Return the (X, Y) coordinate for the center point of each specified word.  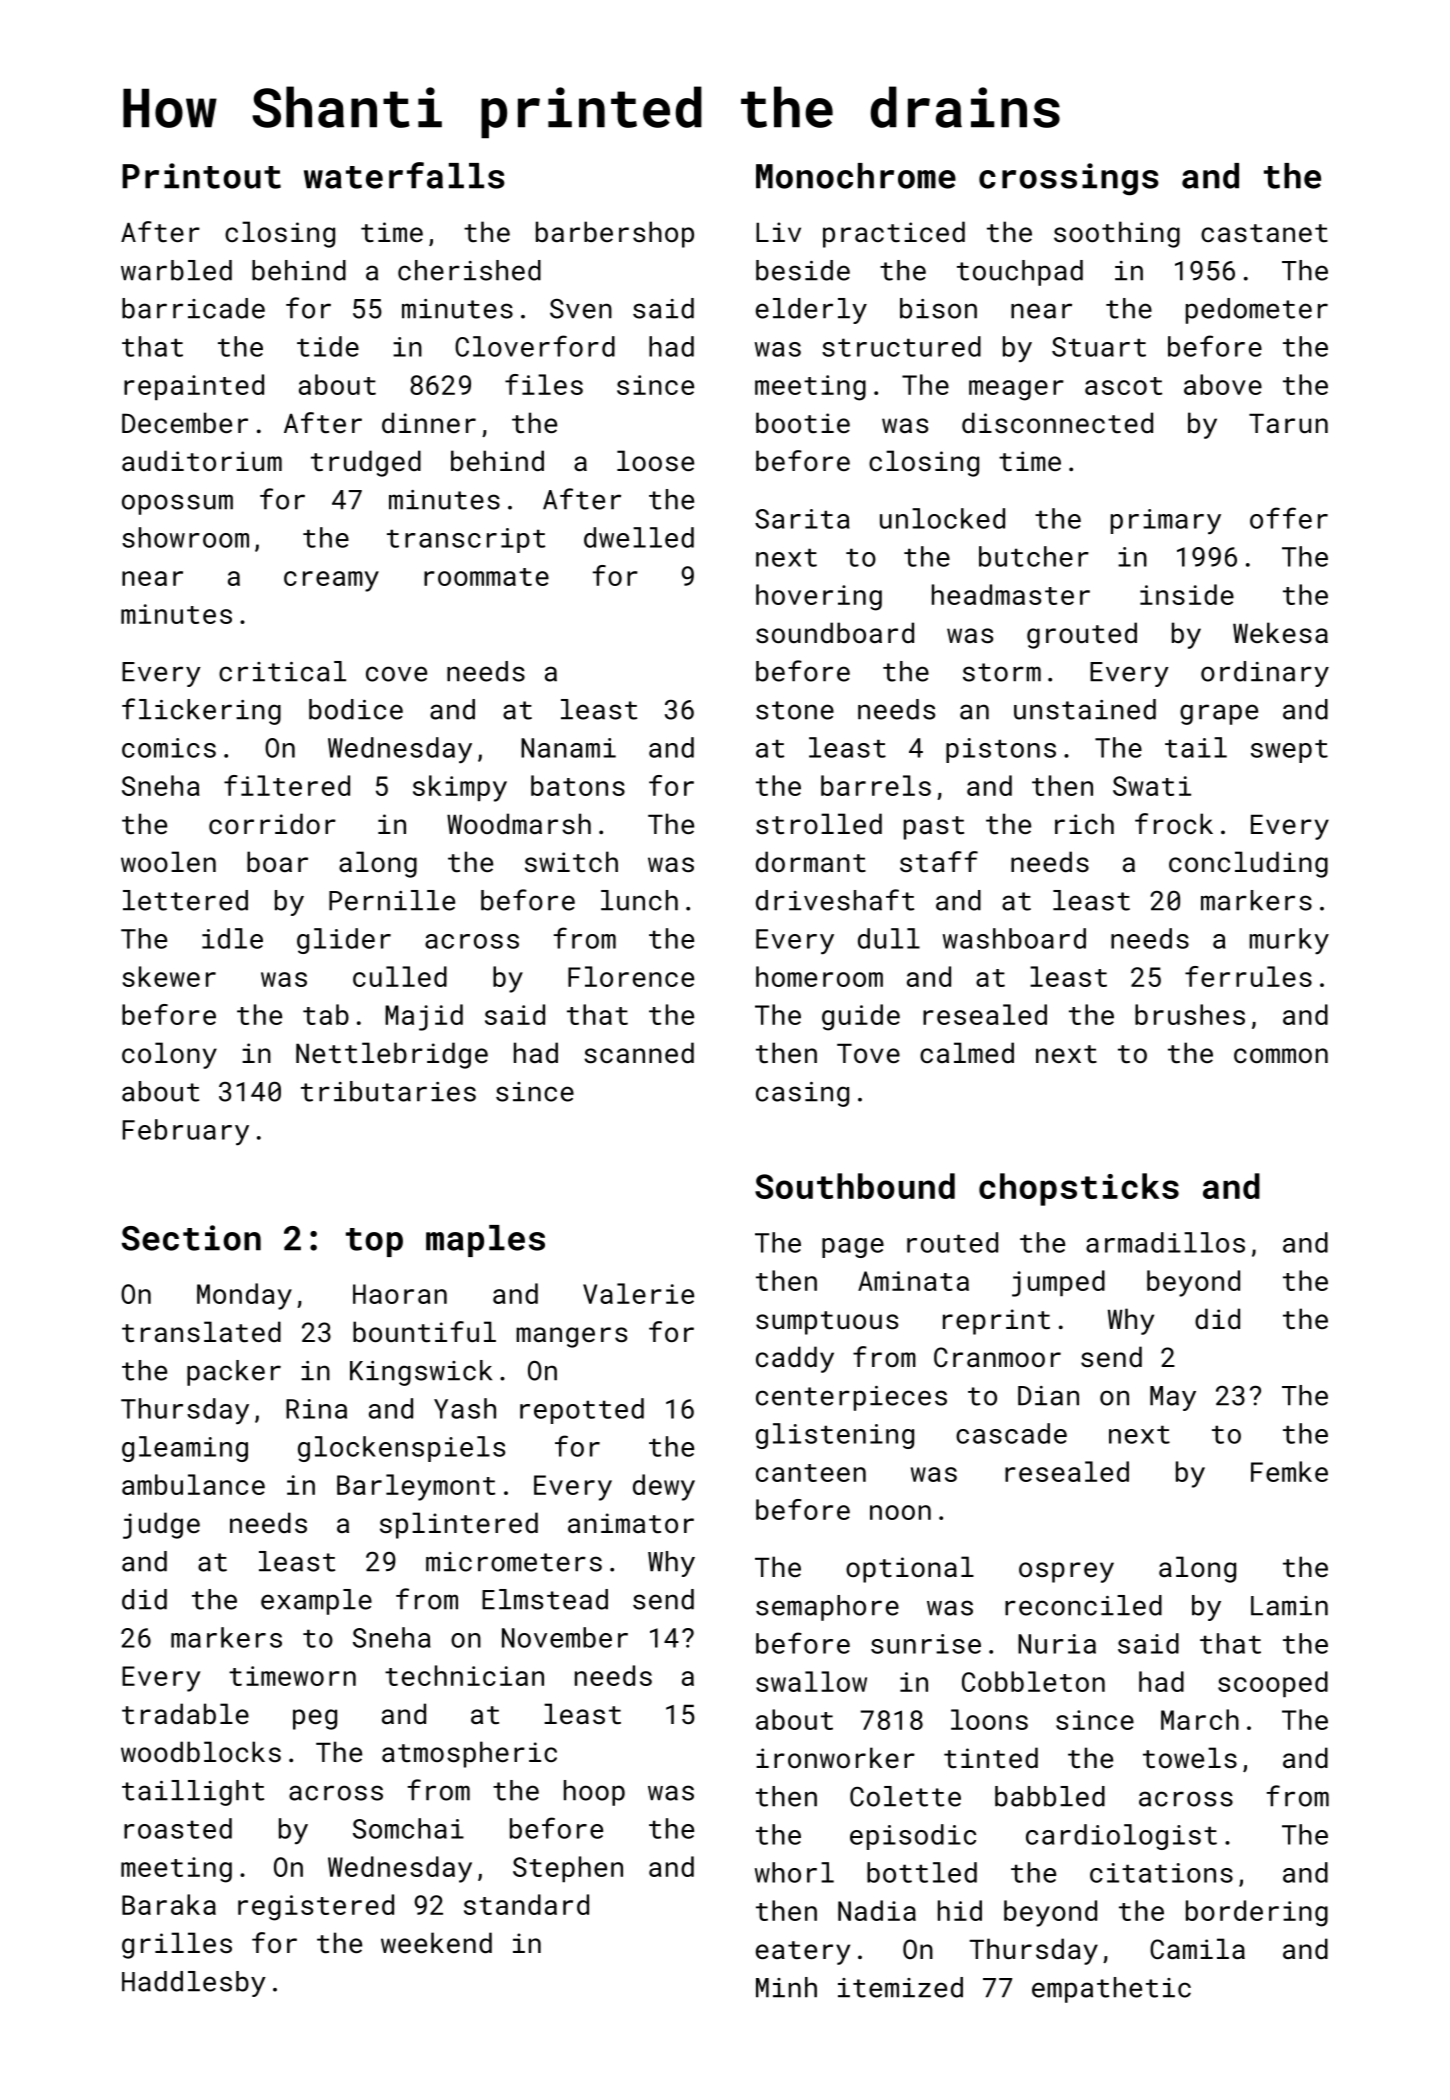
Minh (786, 1987)
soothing (1117, 234)
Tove (868, 1053)
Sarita (802, 519)
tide (328, 346)
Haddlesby (194, 1984)
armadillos (1165, 1242)
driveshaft (835, 900)
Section (191, 1238)
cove (396, 674)
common (1281, 1055)
